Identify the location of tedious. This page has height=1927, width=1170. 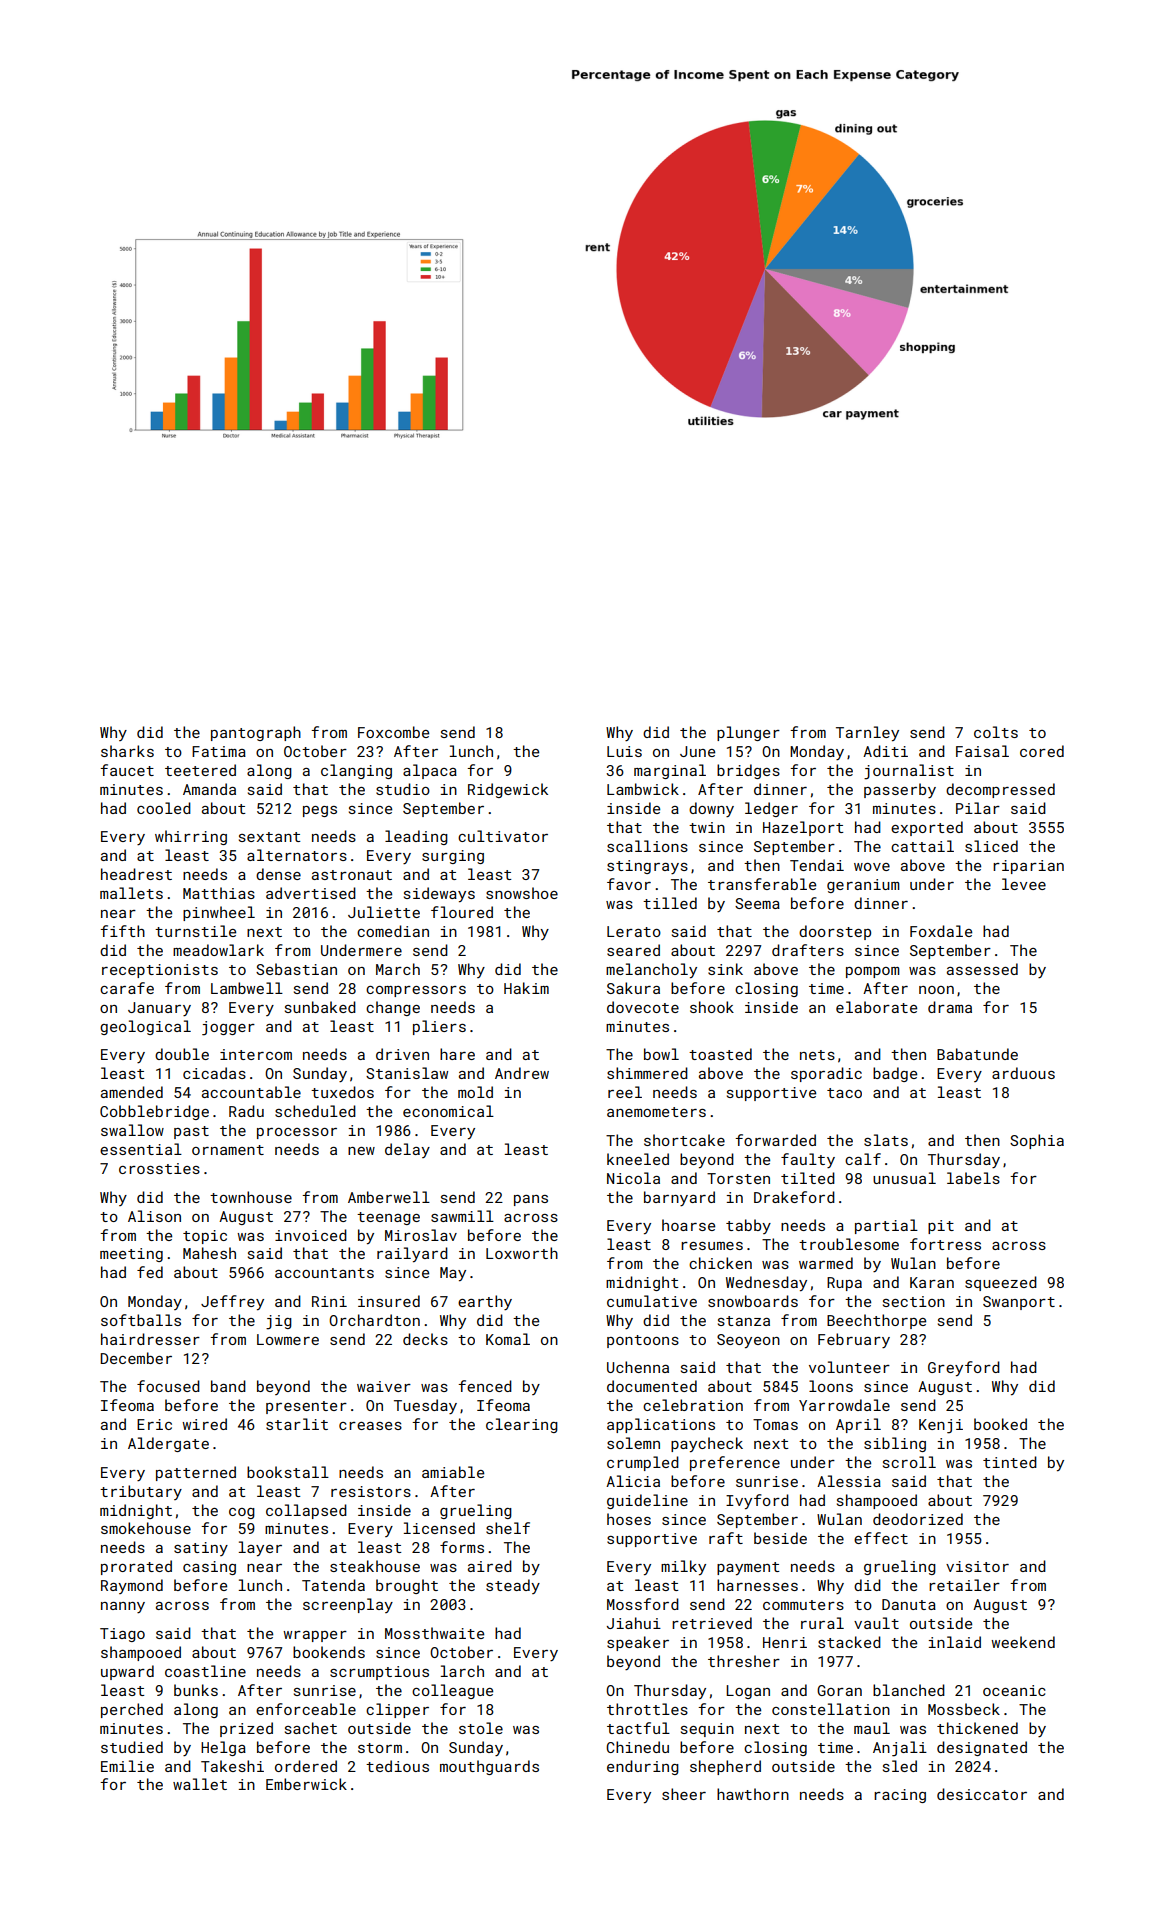
(397, 1766).
